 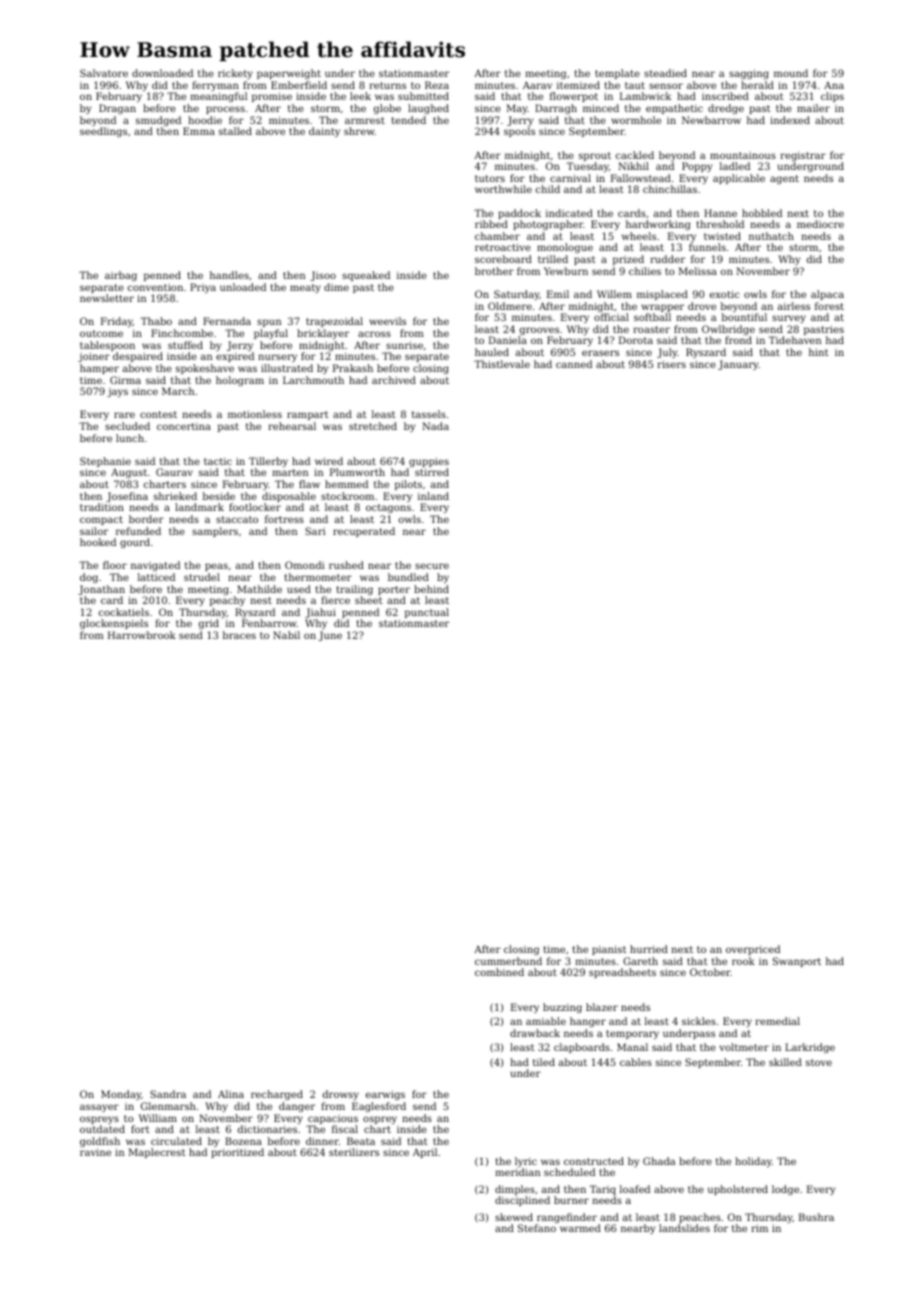 I want to click on clips, so click(x=832, y=97).
